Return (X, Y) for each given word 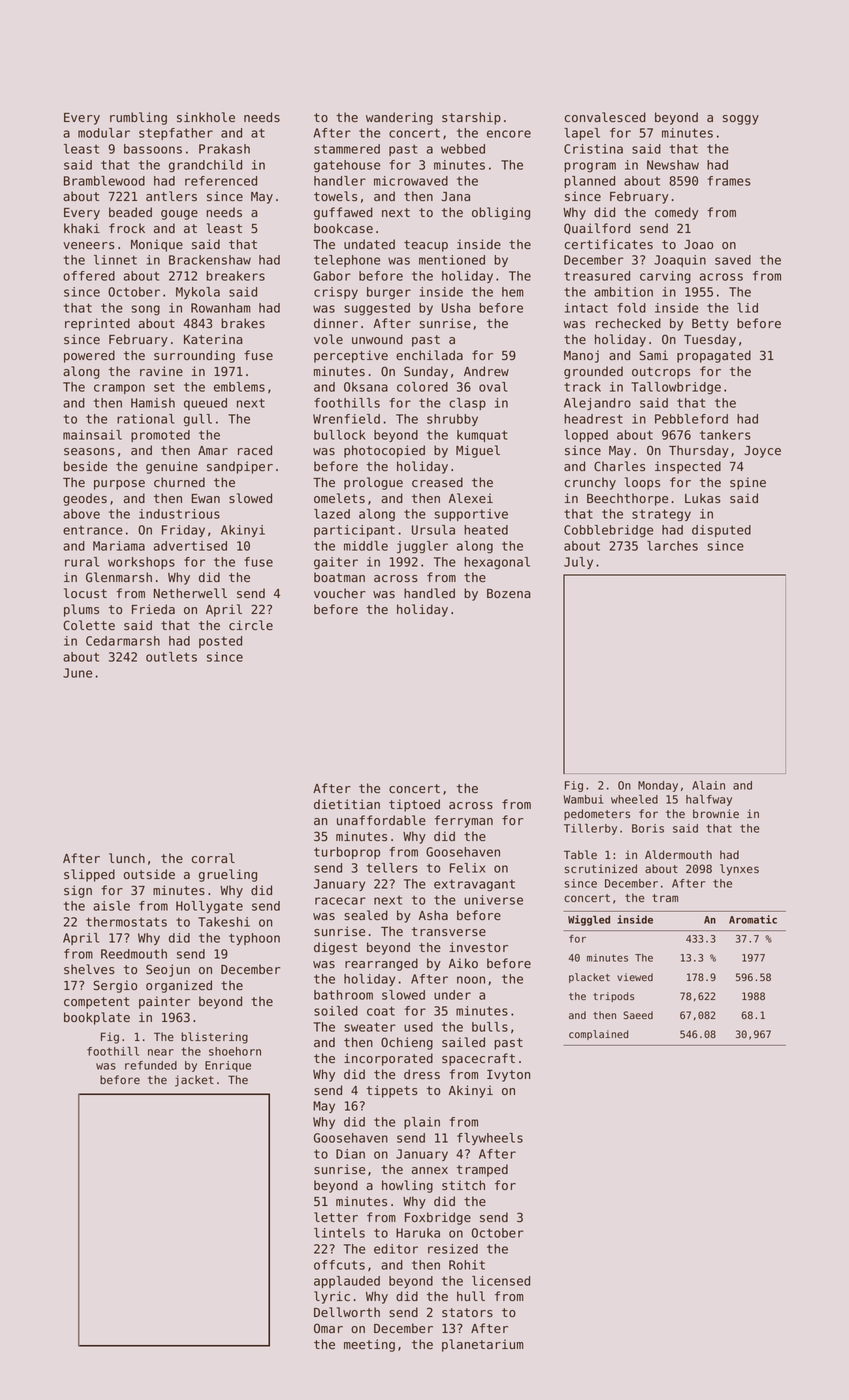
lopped (586, 436)
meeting (369, 1345)
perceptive (351, 356)
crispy (336, 293)
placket (589, 978)
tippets (392, 1091)
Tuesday (710, 340)
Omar (328, 1328)
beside (85, 466)
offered (89, 276)
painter (164, 1002)
